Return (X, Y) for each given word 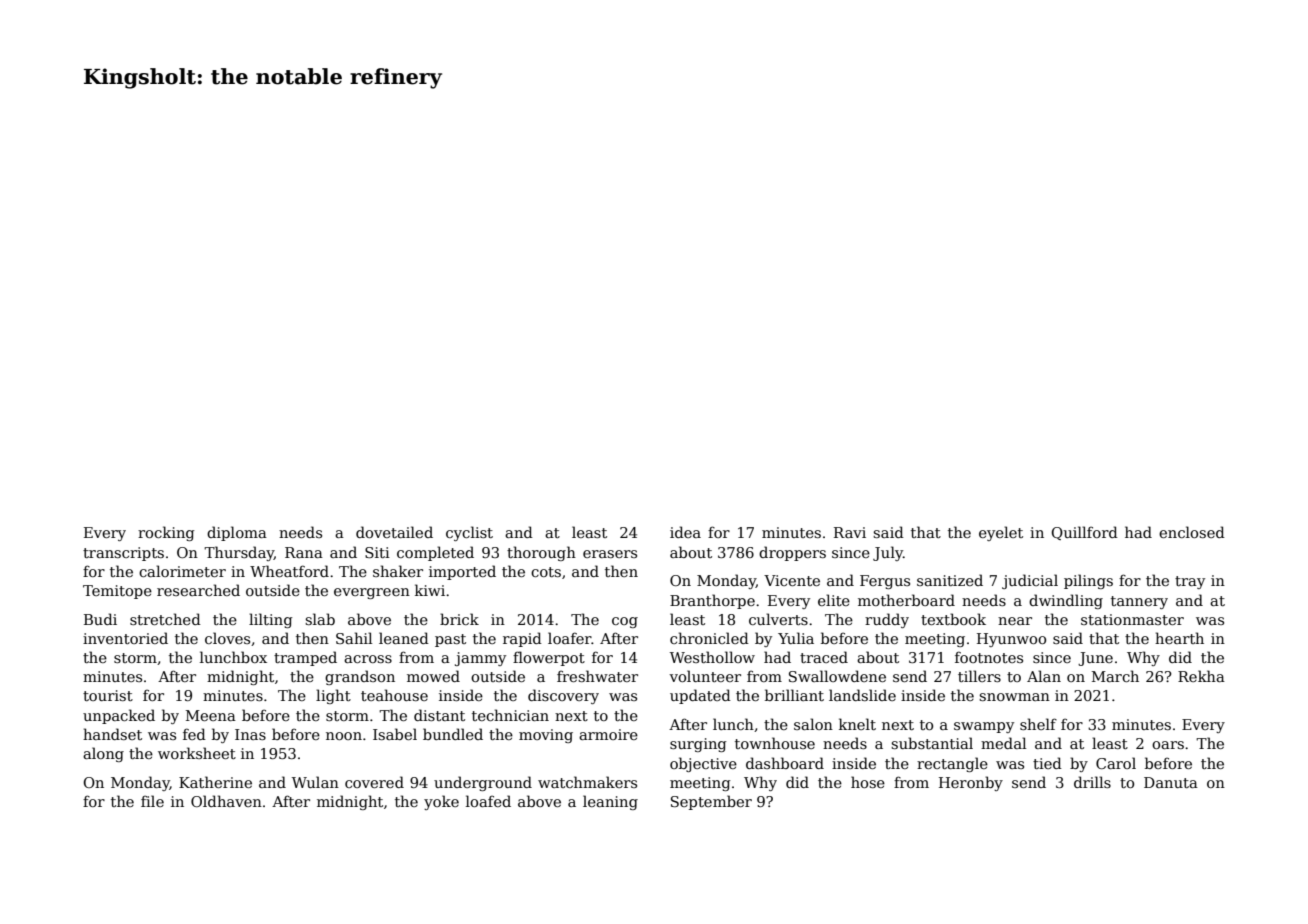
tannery (1139, 602)
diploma (237, 533)
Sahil (354, 638)
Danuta (1171, 782)
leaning (610, 802)
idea (685, 532)
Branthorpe (712, 601)
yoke (441, 802)
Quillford (1084, 533)
